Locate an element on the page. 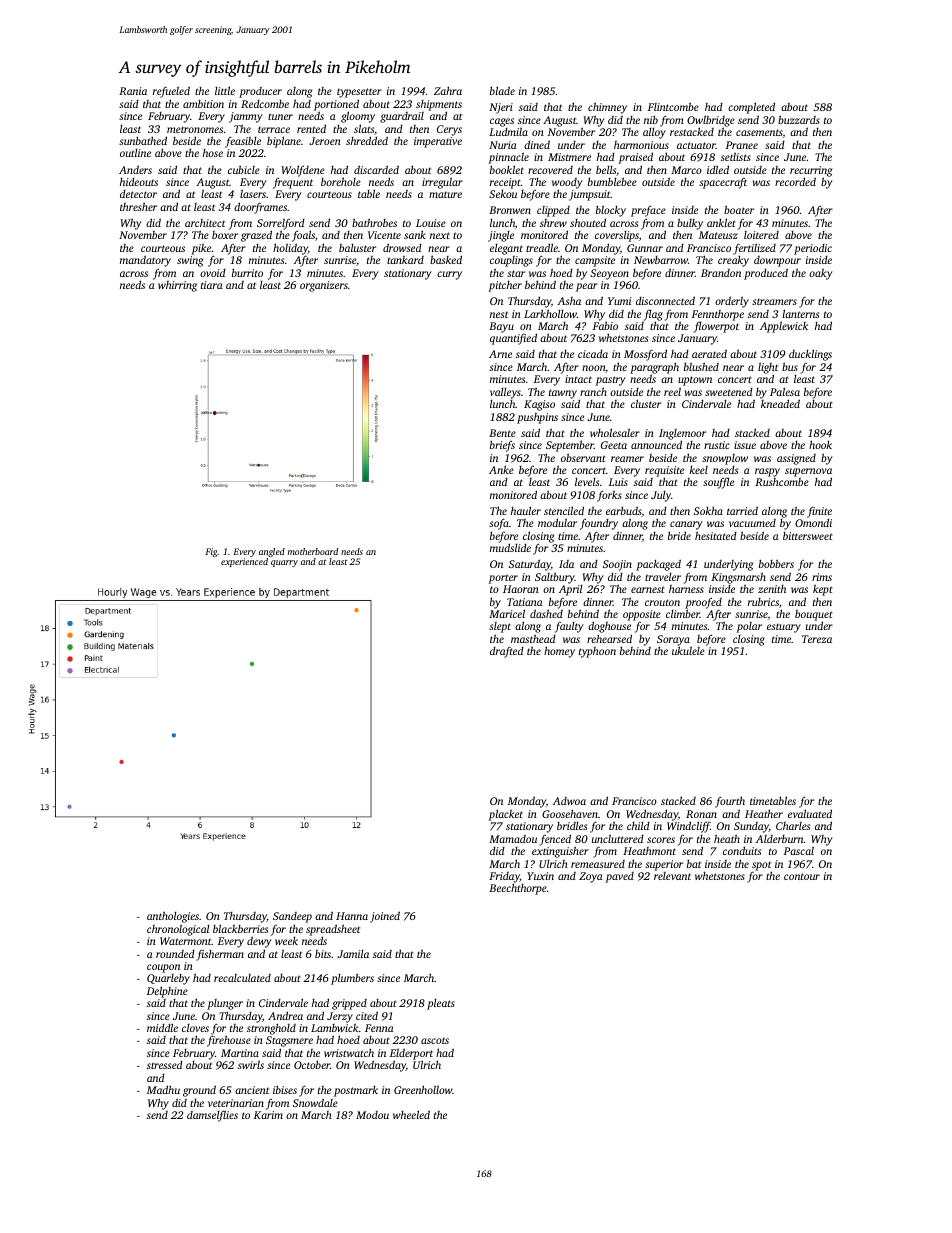  wheeled is located at coordinates (411, 1114).
